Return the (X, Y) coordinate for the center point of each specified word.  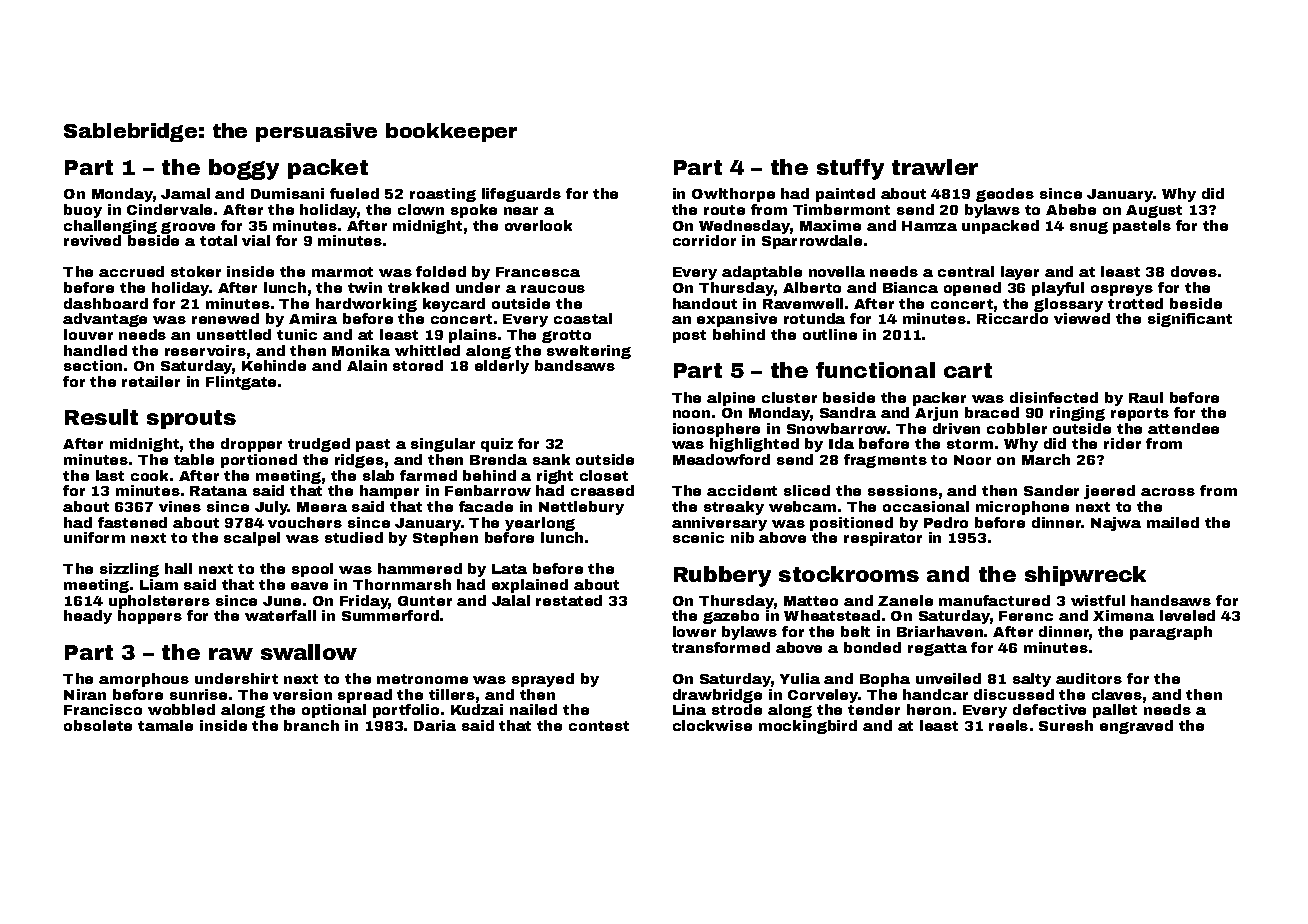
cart (968, 370)
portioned (259, 461)
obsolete (98, 725)
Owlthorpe (733, 195)
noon (691, 414)
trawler (935, 167)
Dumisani (287, 193)
